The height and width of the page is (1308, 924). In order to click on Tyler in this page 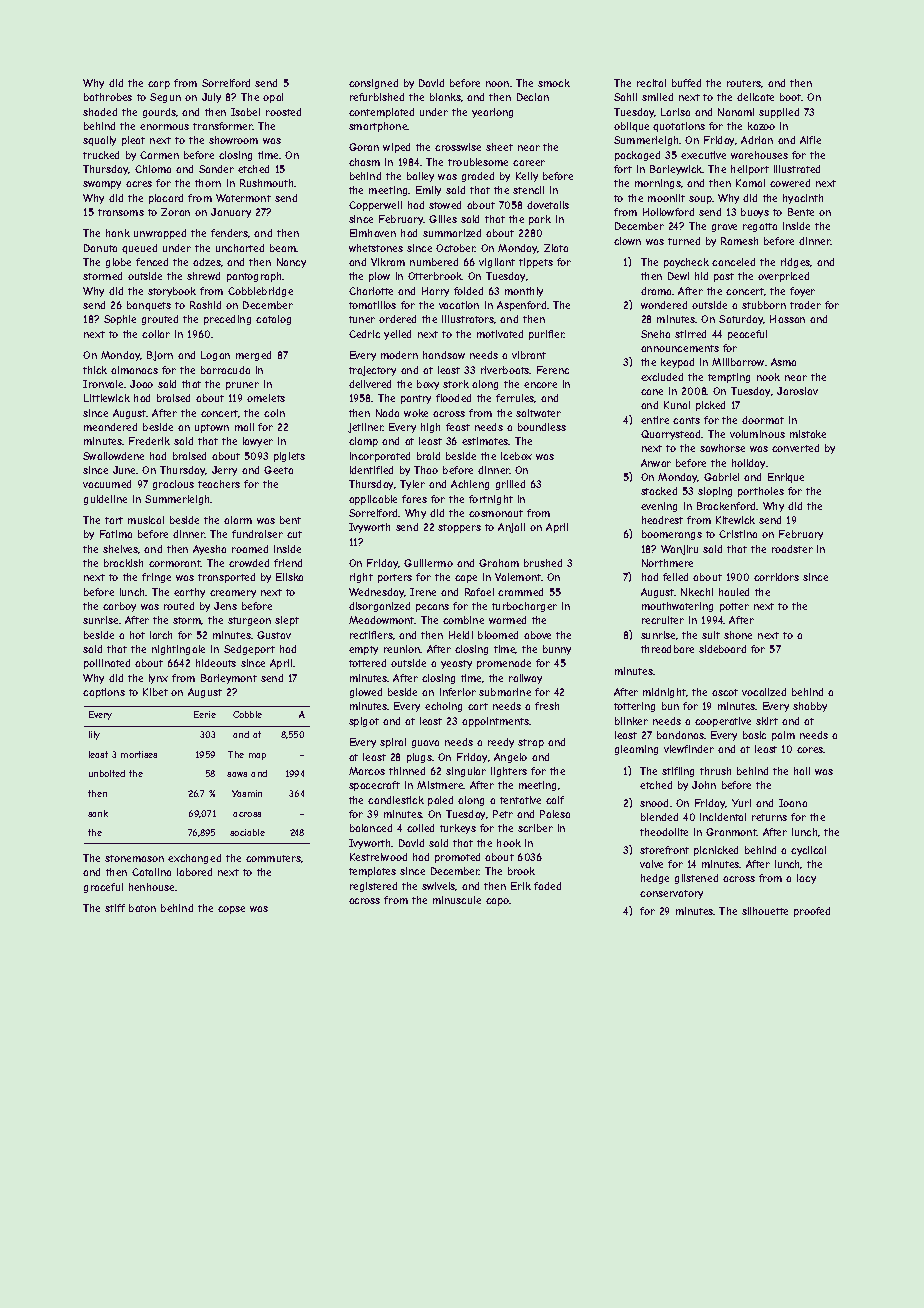, I will do `click(412, 485)`.
